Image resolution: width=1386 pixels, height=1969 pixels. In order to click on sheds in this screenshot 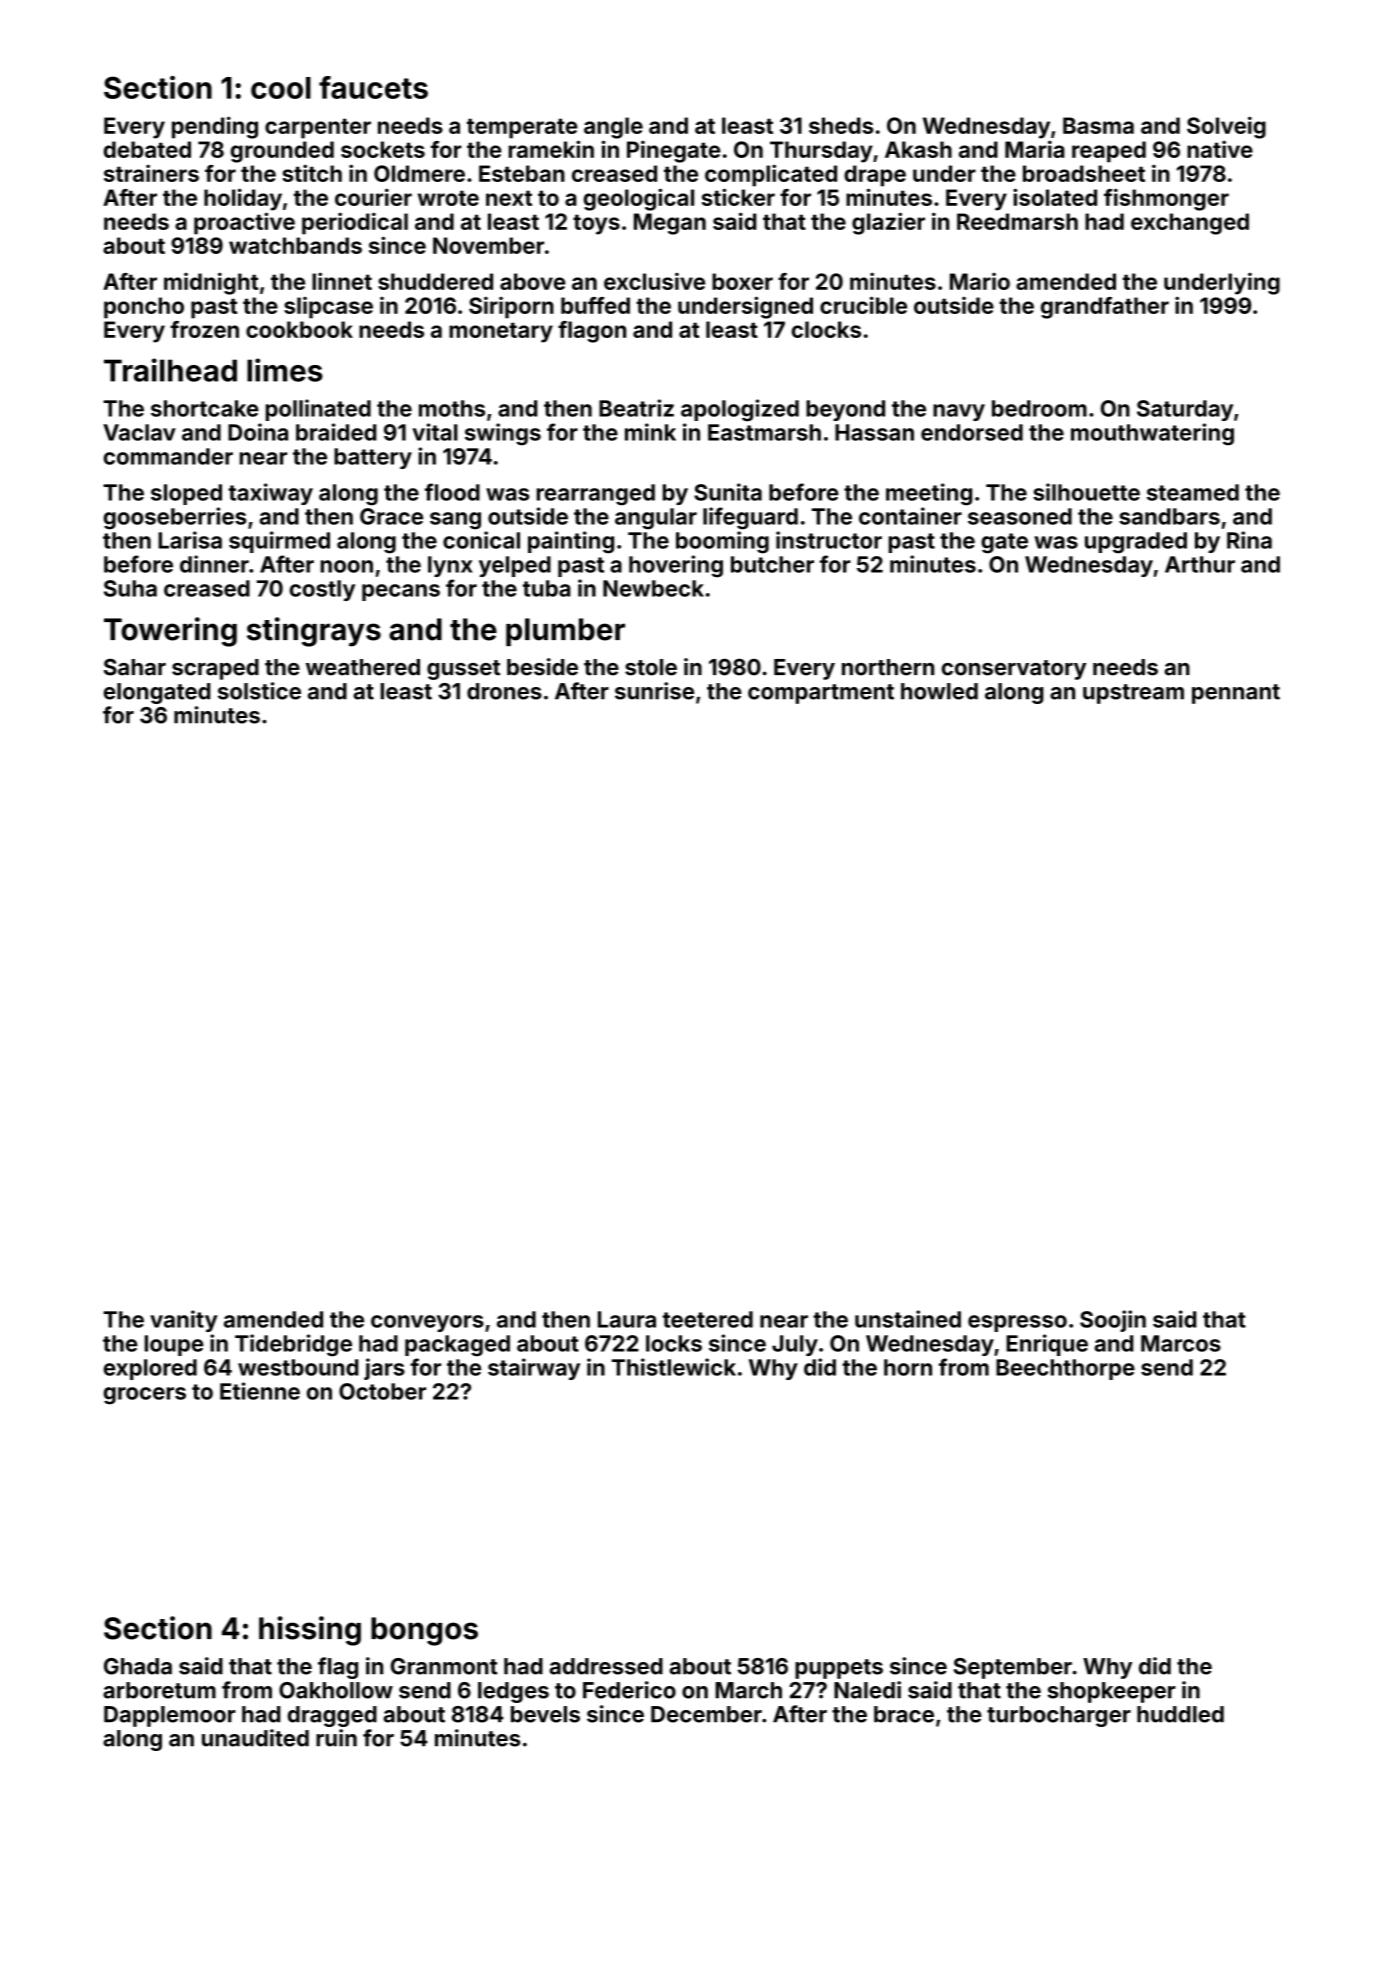, I will do `click(841, 125)`.
